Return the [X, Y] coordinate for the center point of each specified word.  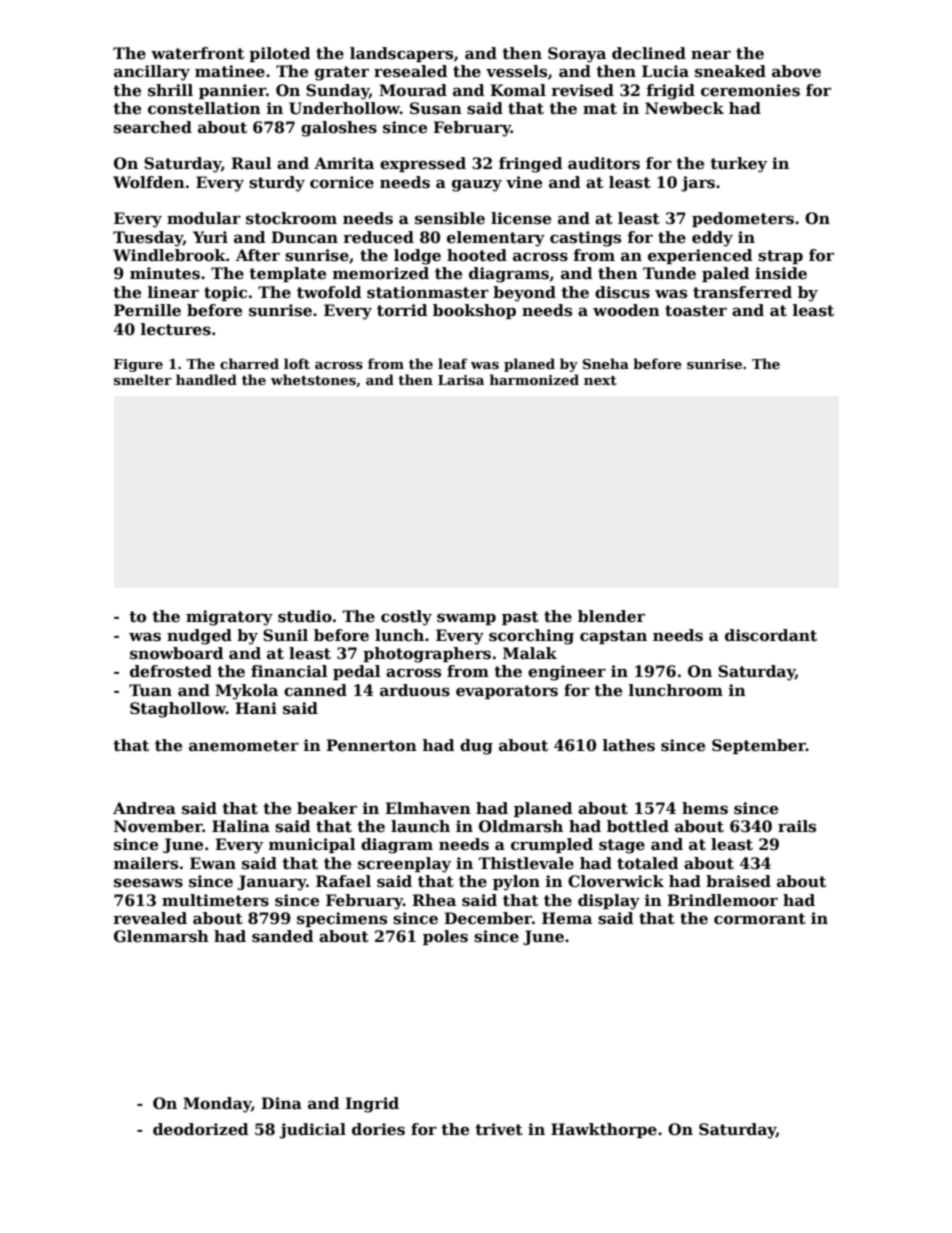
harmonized [534, 379]
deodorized [201, 1129]
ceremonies [750, 90]
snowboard [177, 653]
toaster [696, 311]
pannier [232, 91]
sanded [283, 936]
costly [406, 618]
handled [206, 379]
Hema [567, 918]
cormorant [760, 919]
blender [611, 616]
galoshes [339, 129]
